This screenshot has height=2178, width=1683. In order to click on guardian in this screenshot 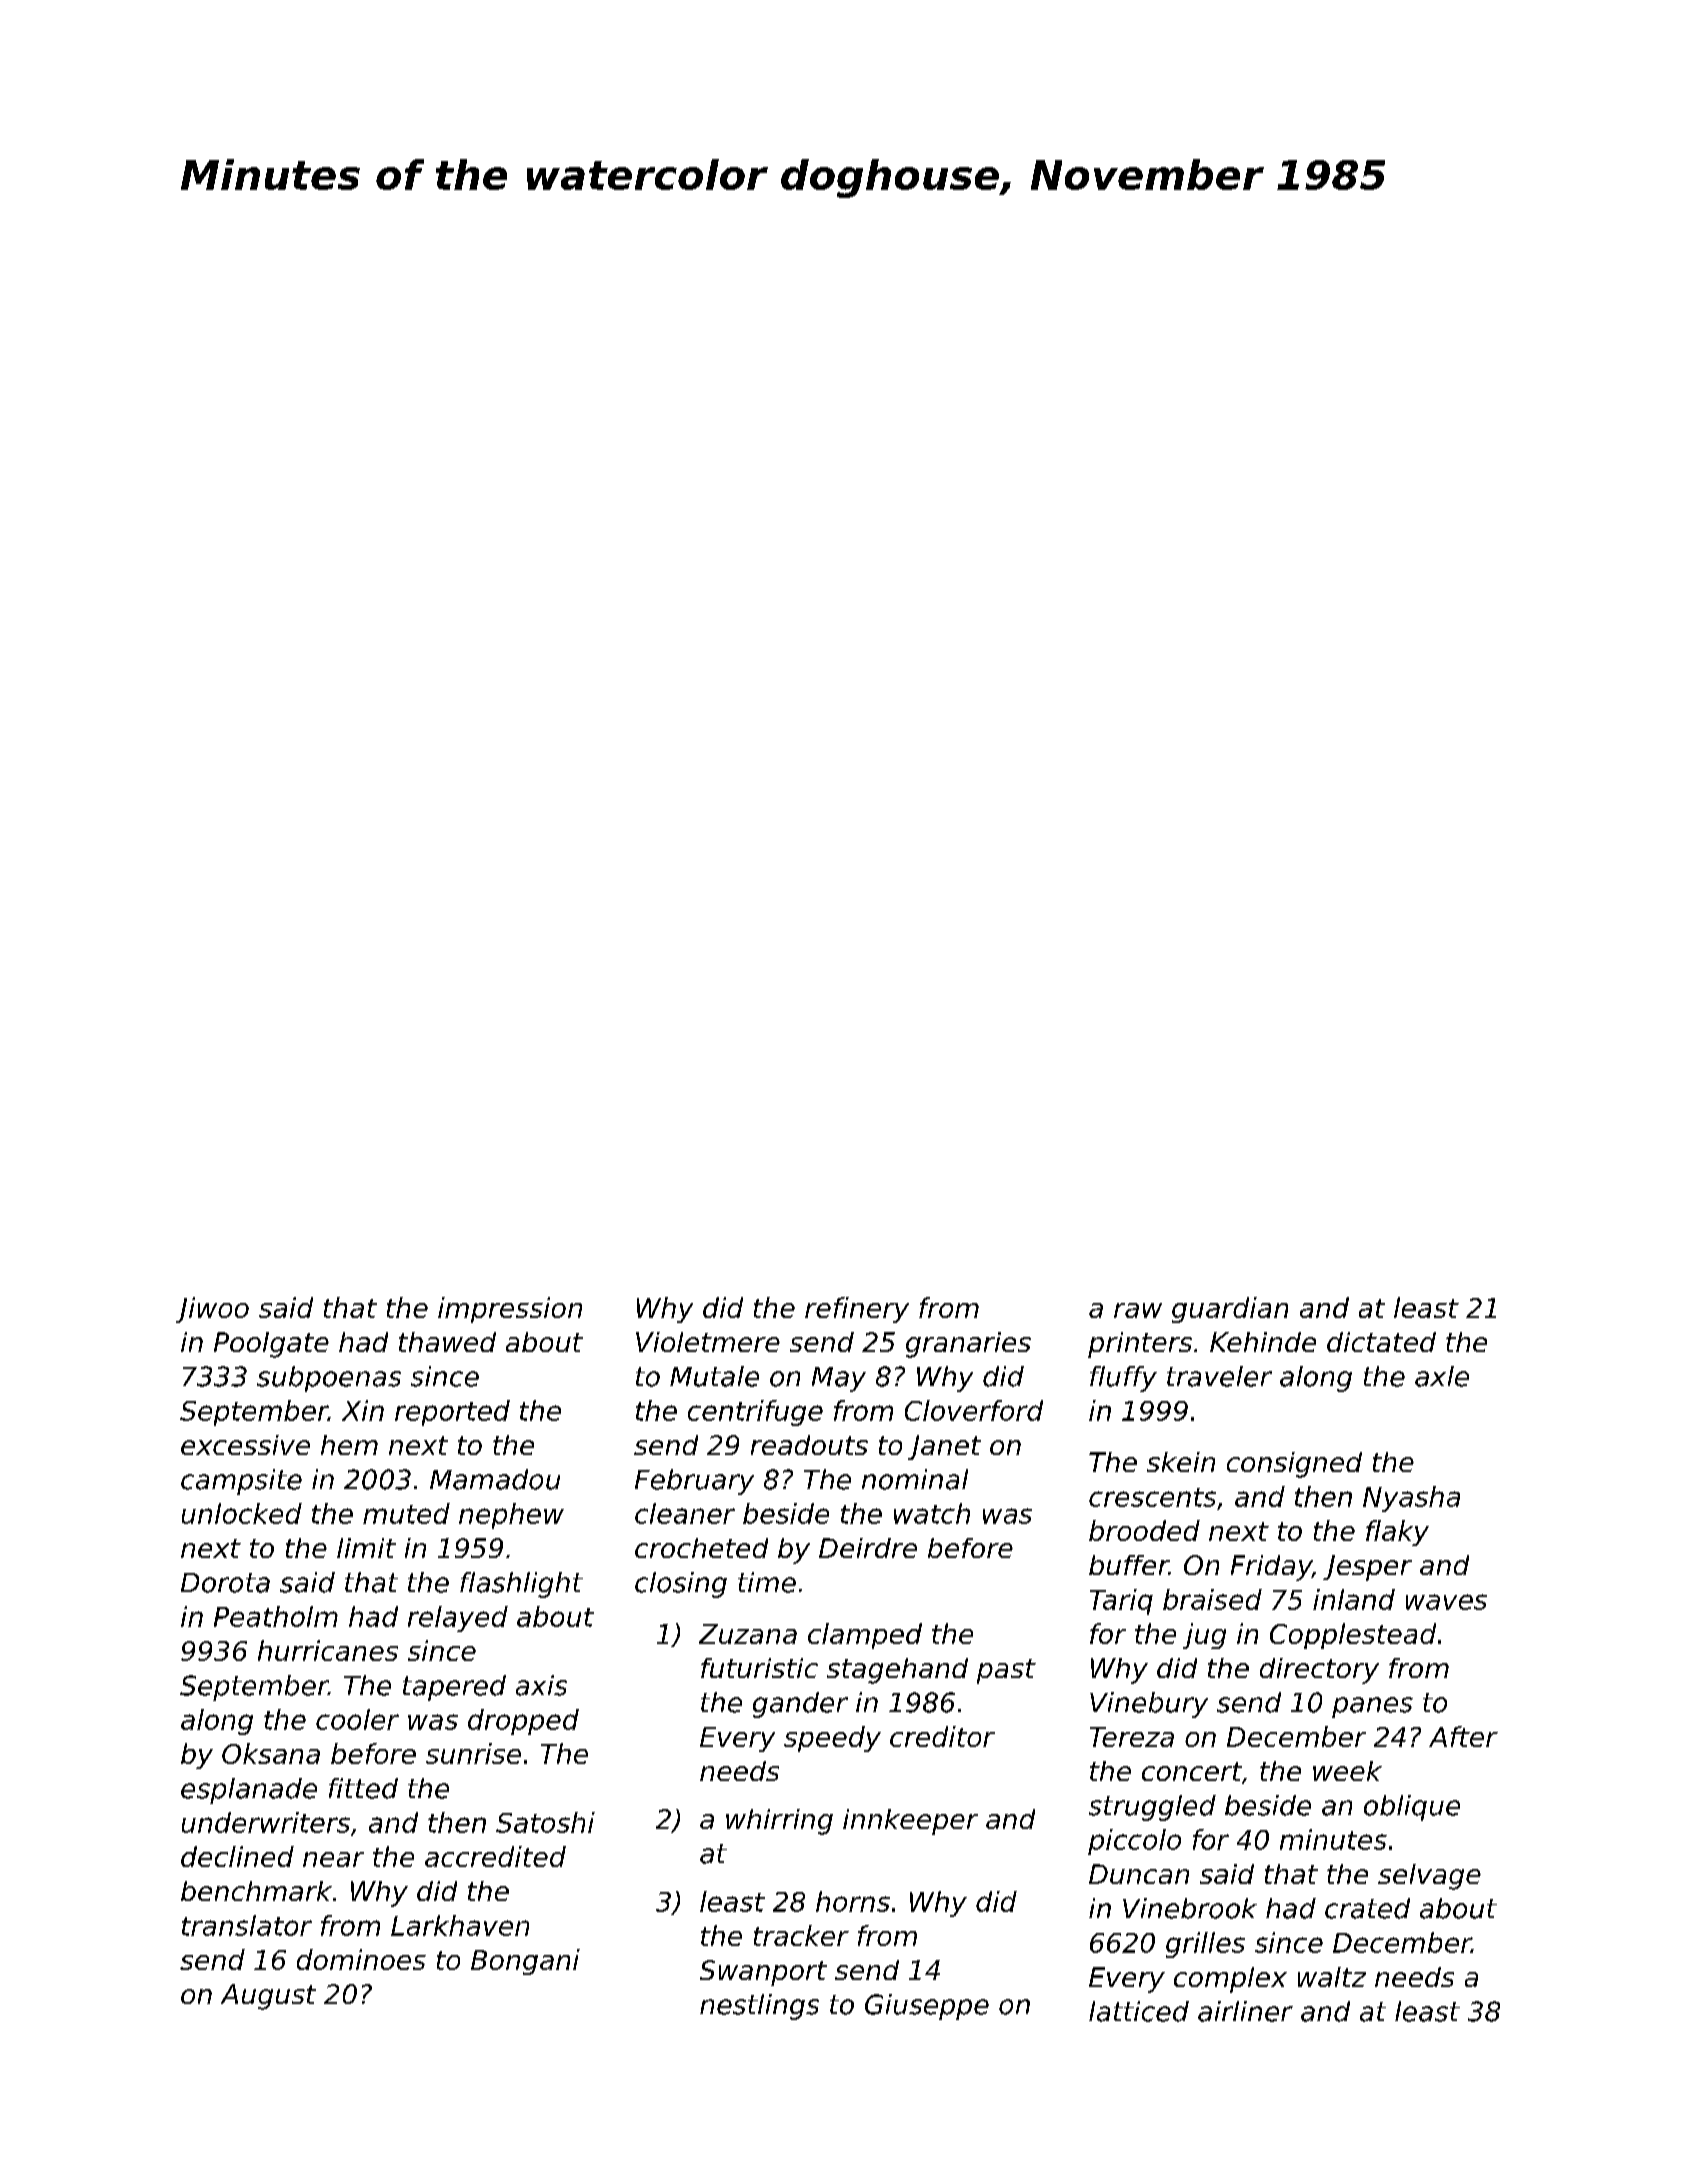, I will do `click(1230, 1310)`.
